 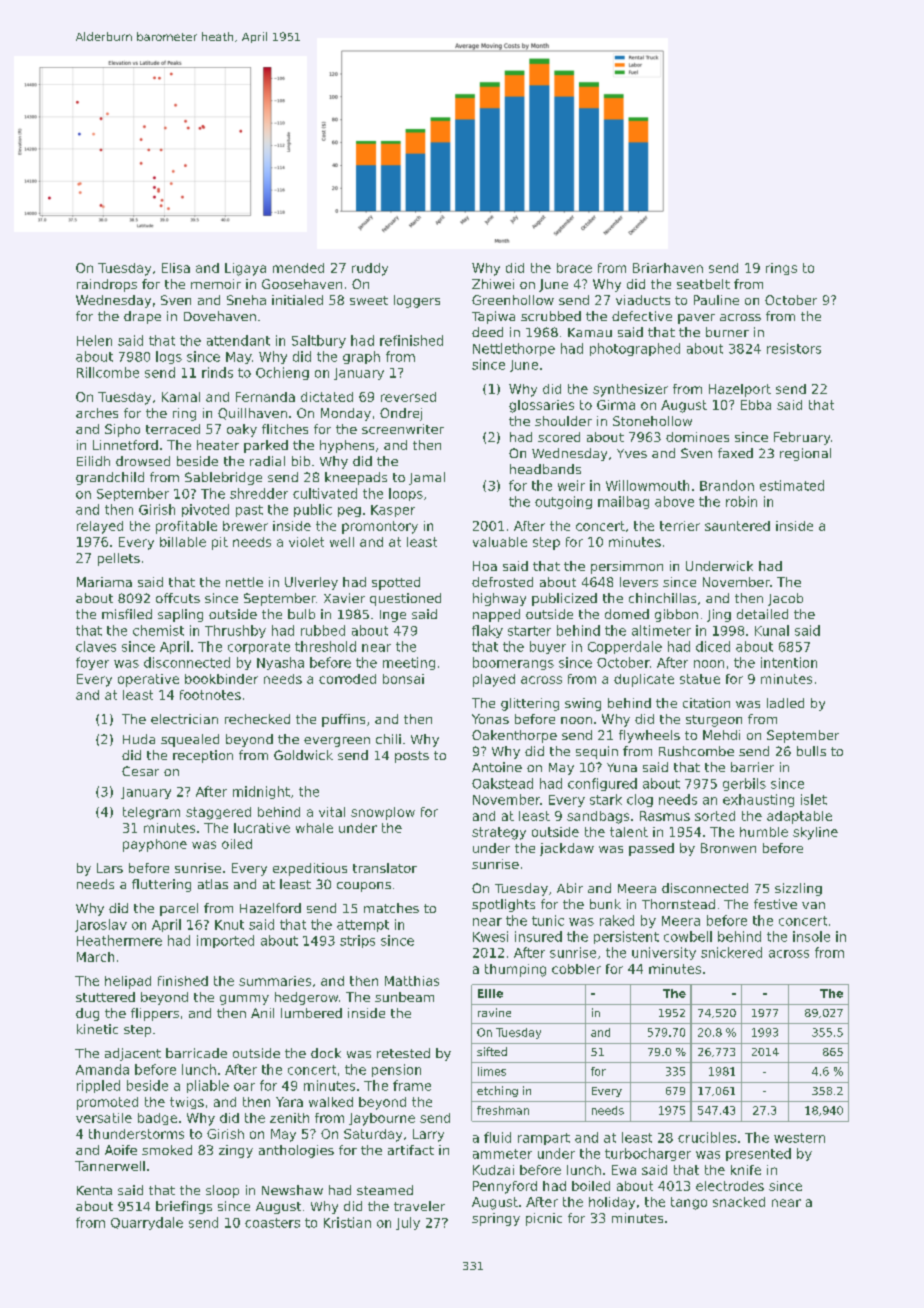 What do you see at coordinates (625, 647) in the image?
I see `Copperdale` at bounding box center [625, 647].
